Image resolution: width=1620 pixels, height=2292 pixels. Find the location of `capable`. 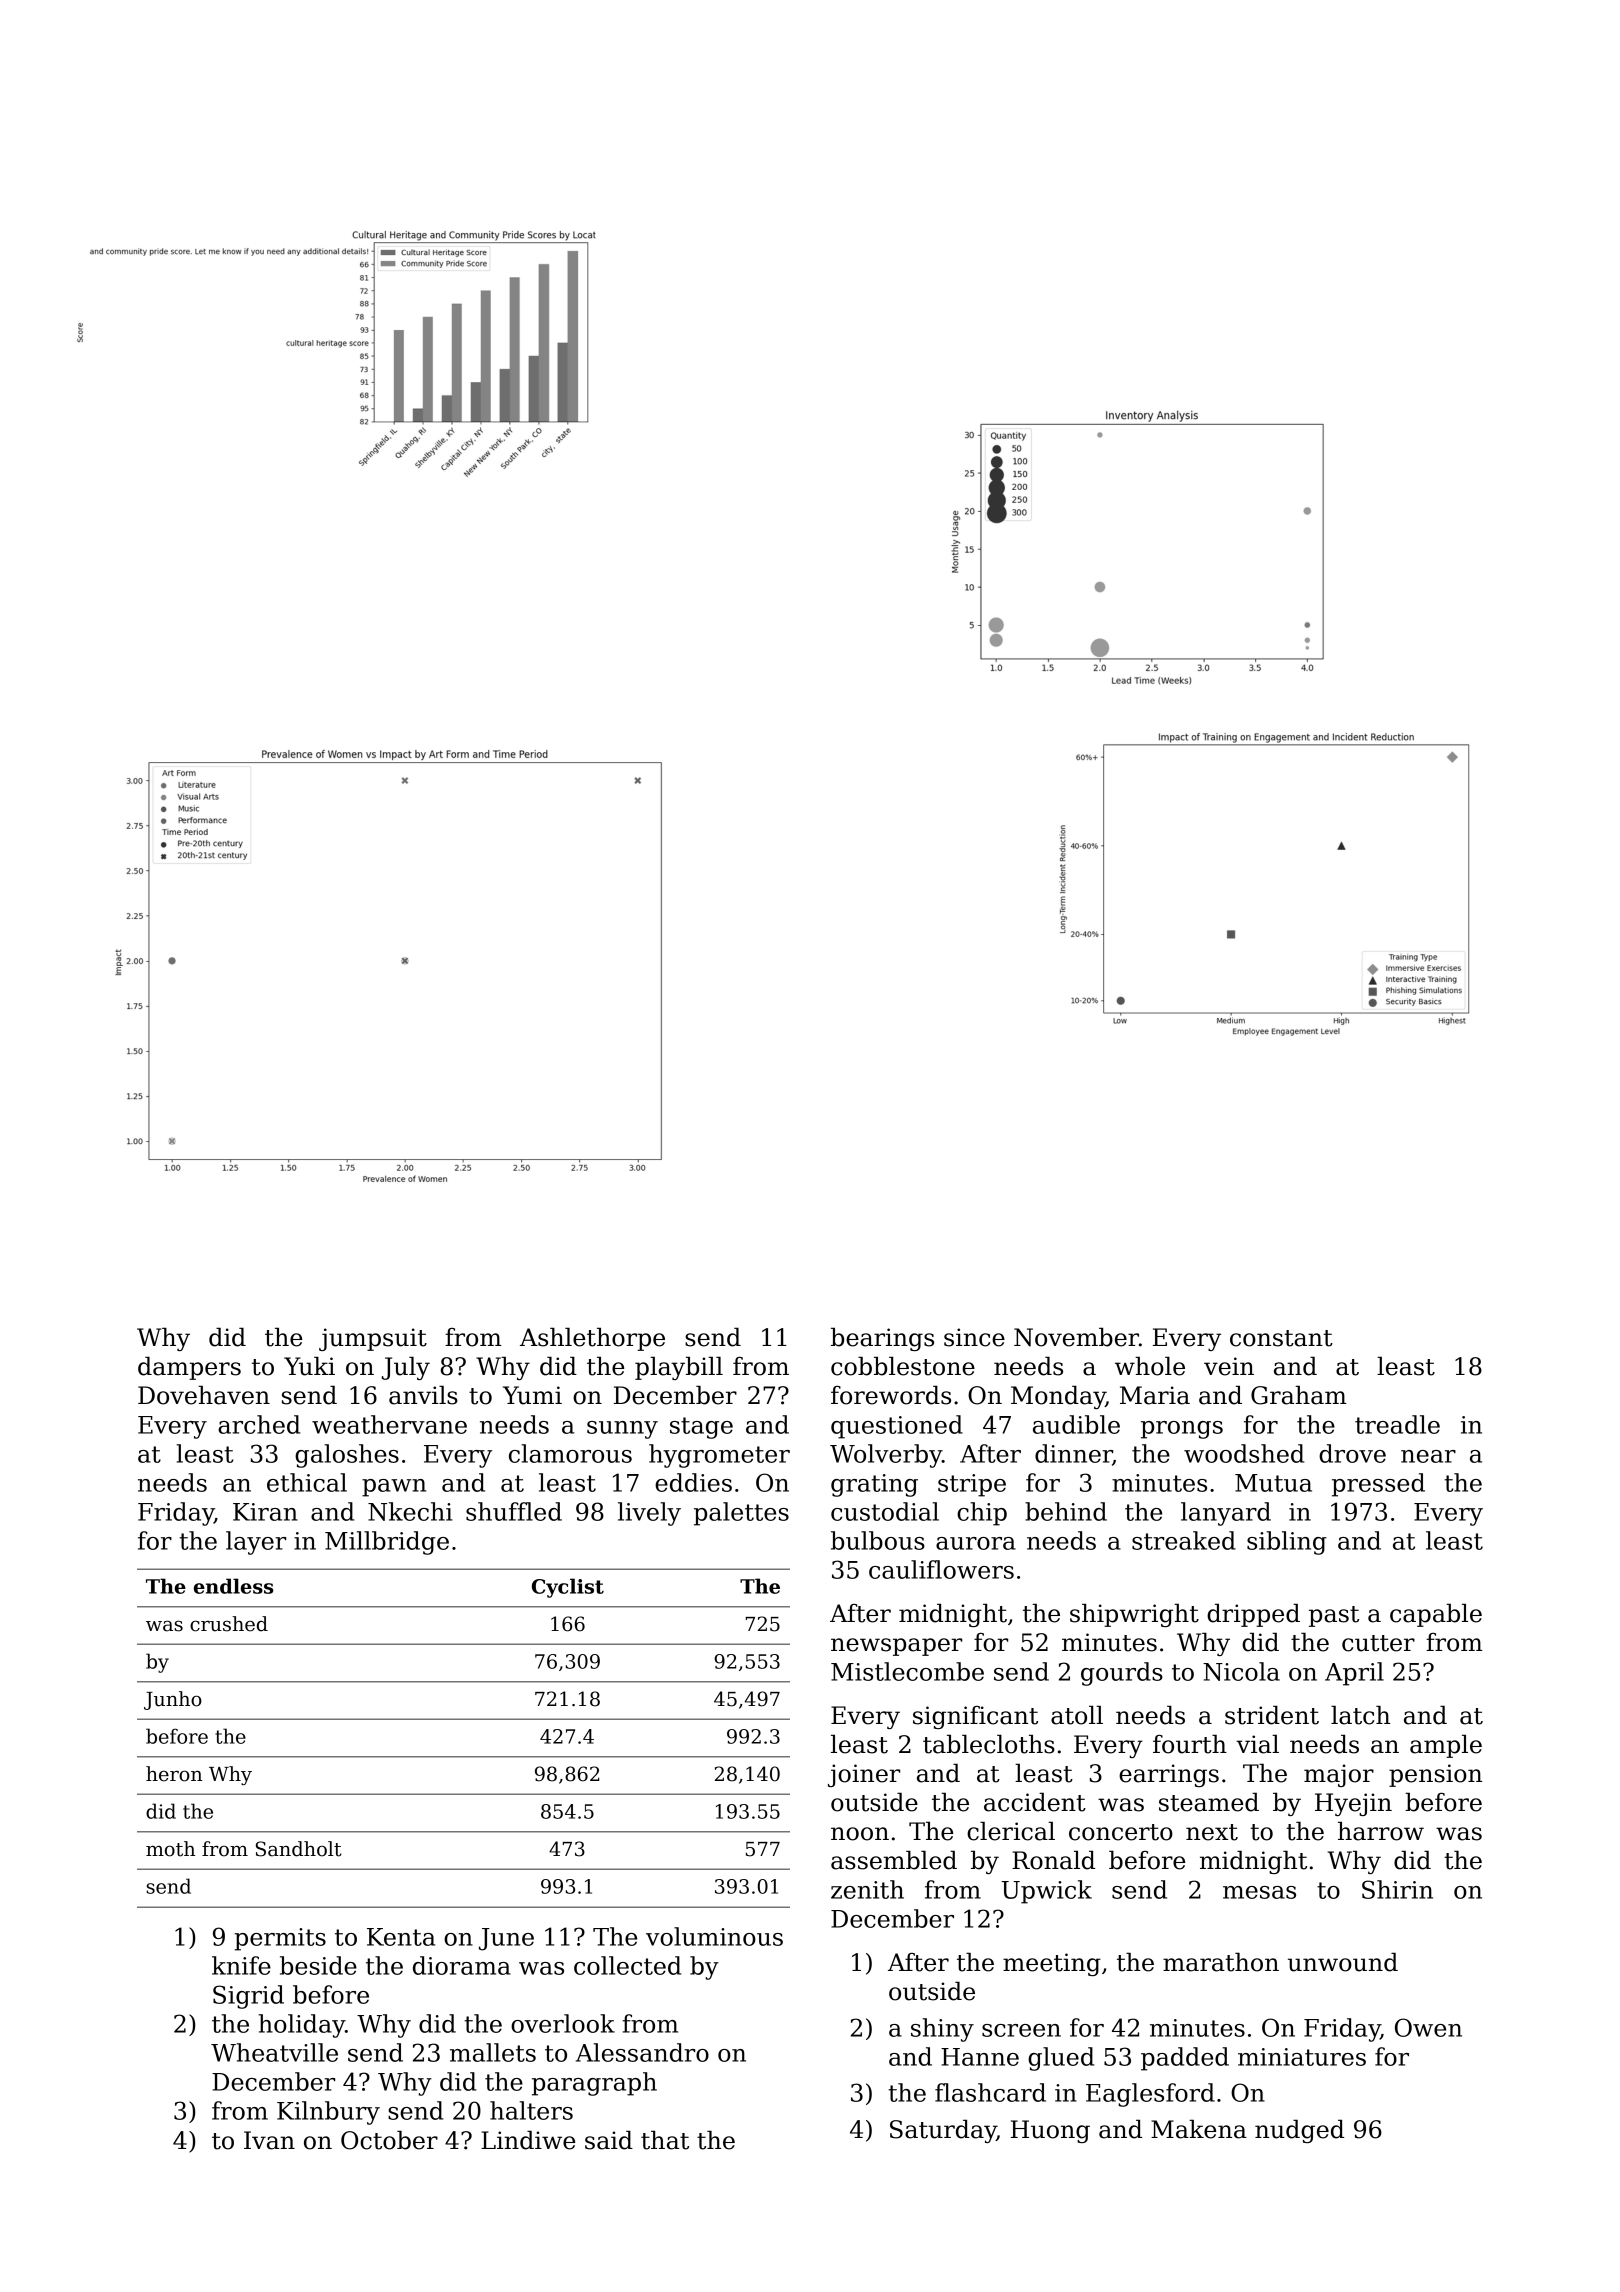

capable is located at coordinates (1436, 1615).
